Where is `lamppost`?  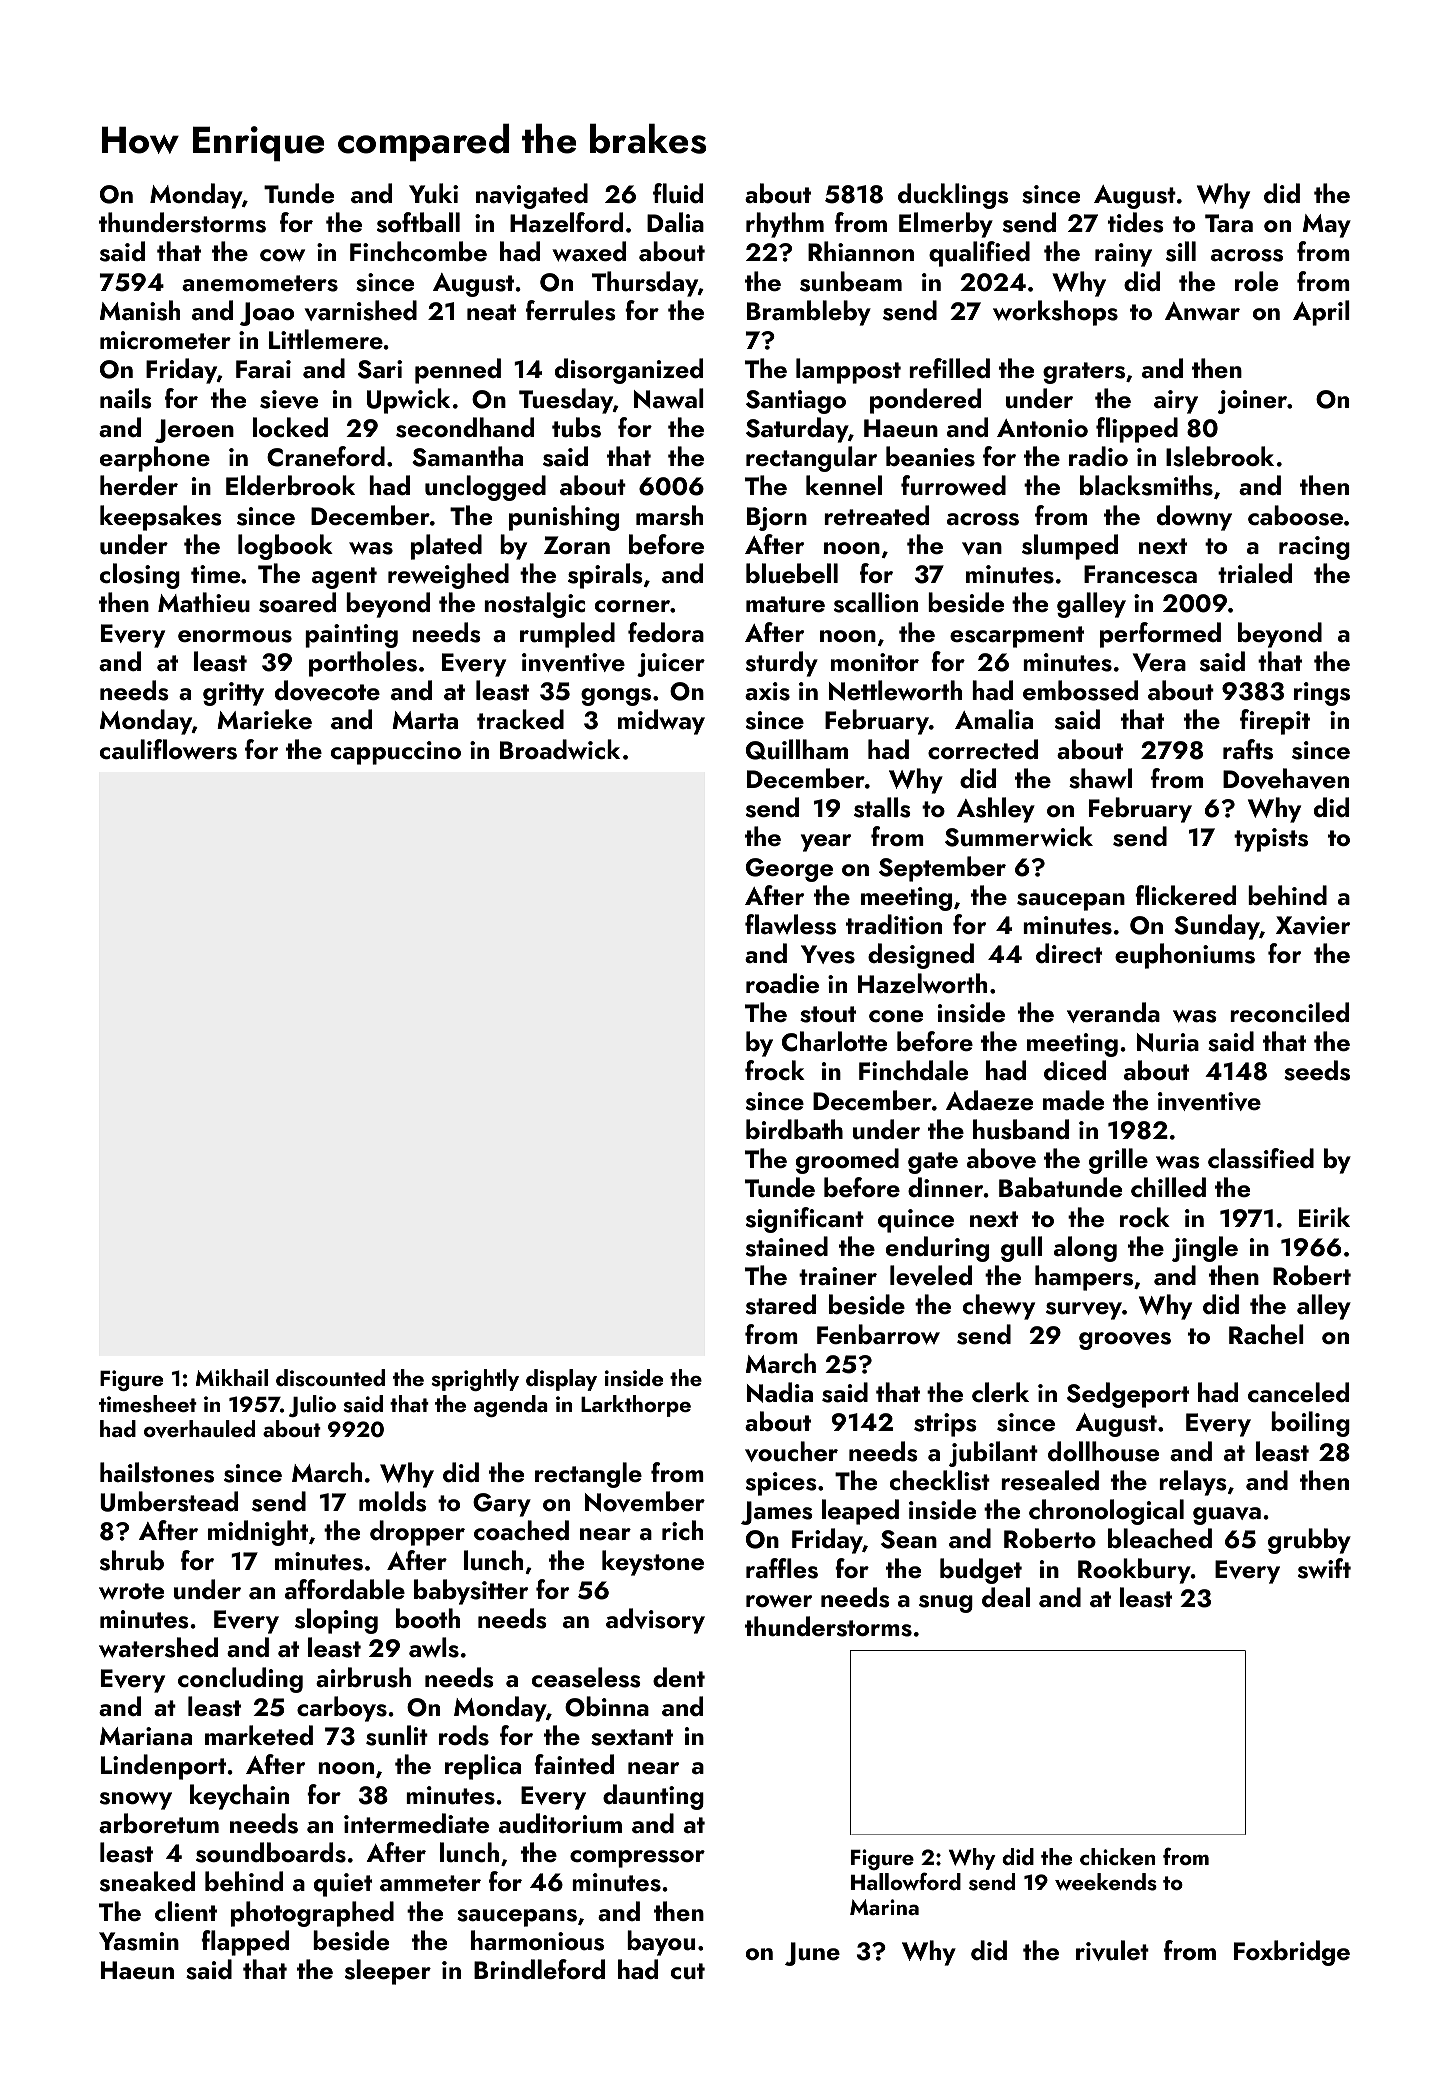 lamppost is located at coordinates (848, 371).
